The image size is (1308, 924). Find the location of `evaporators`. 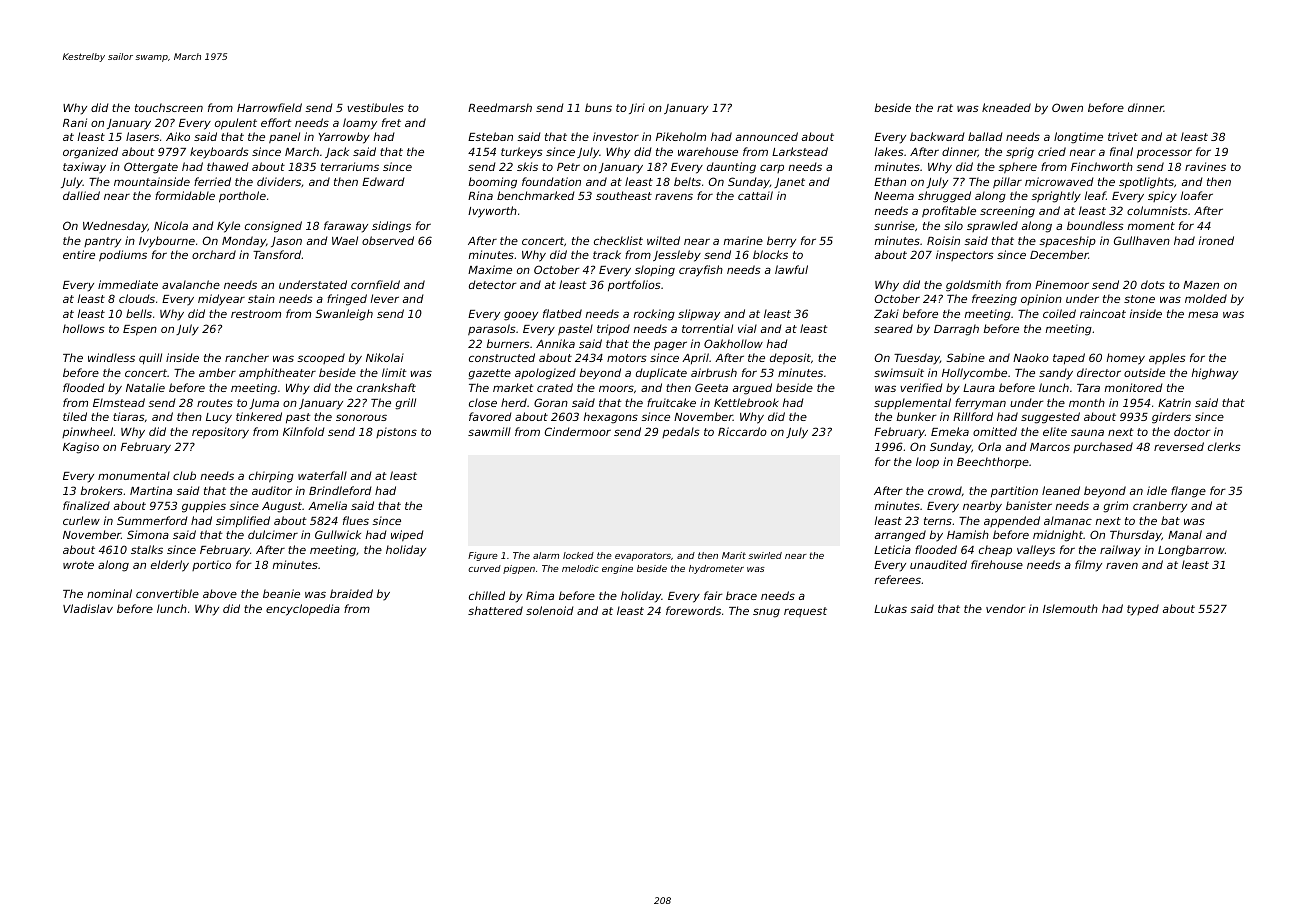

evaporators is located at coordinates (643, 556).
